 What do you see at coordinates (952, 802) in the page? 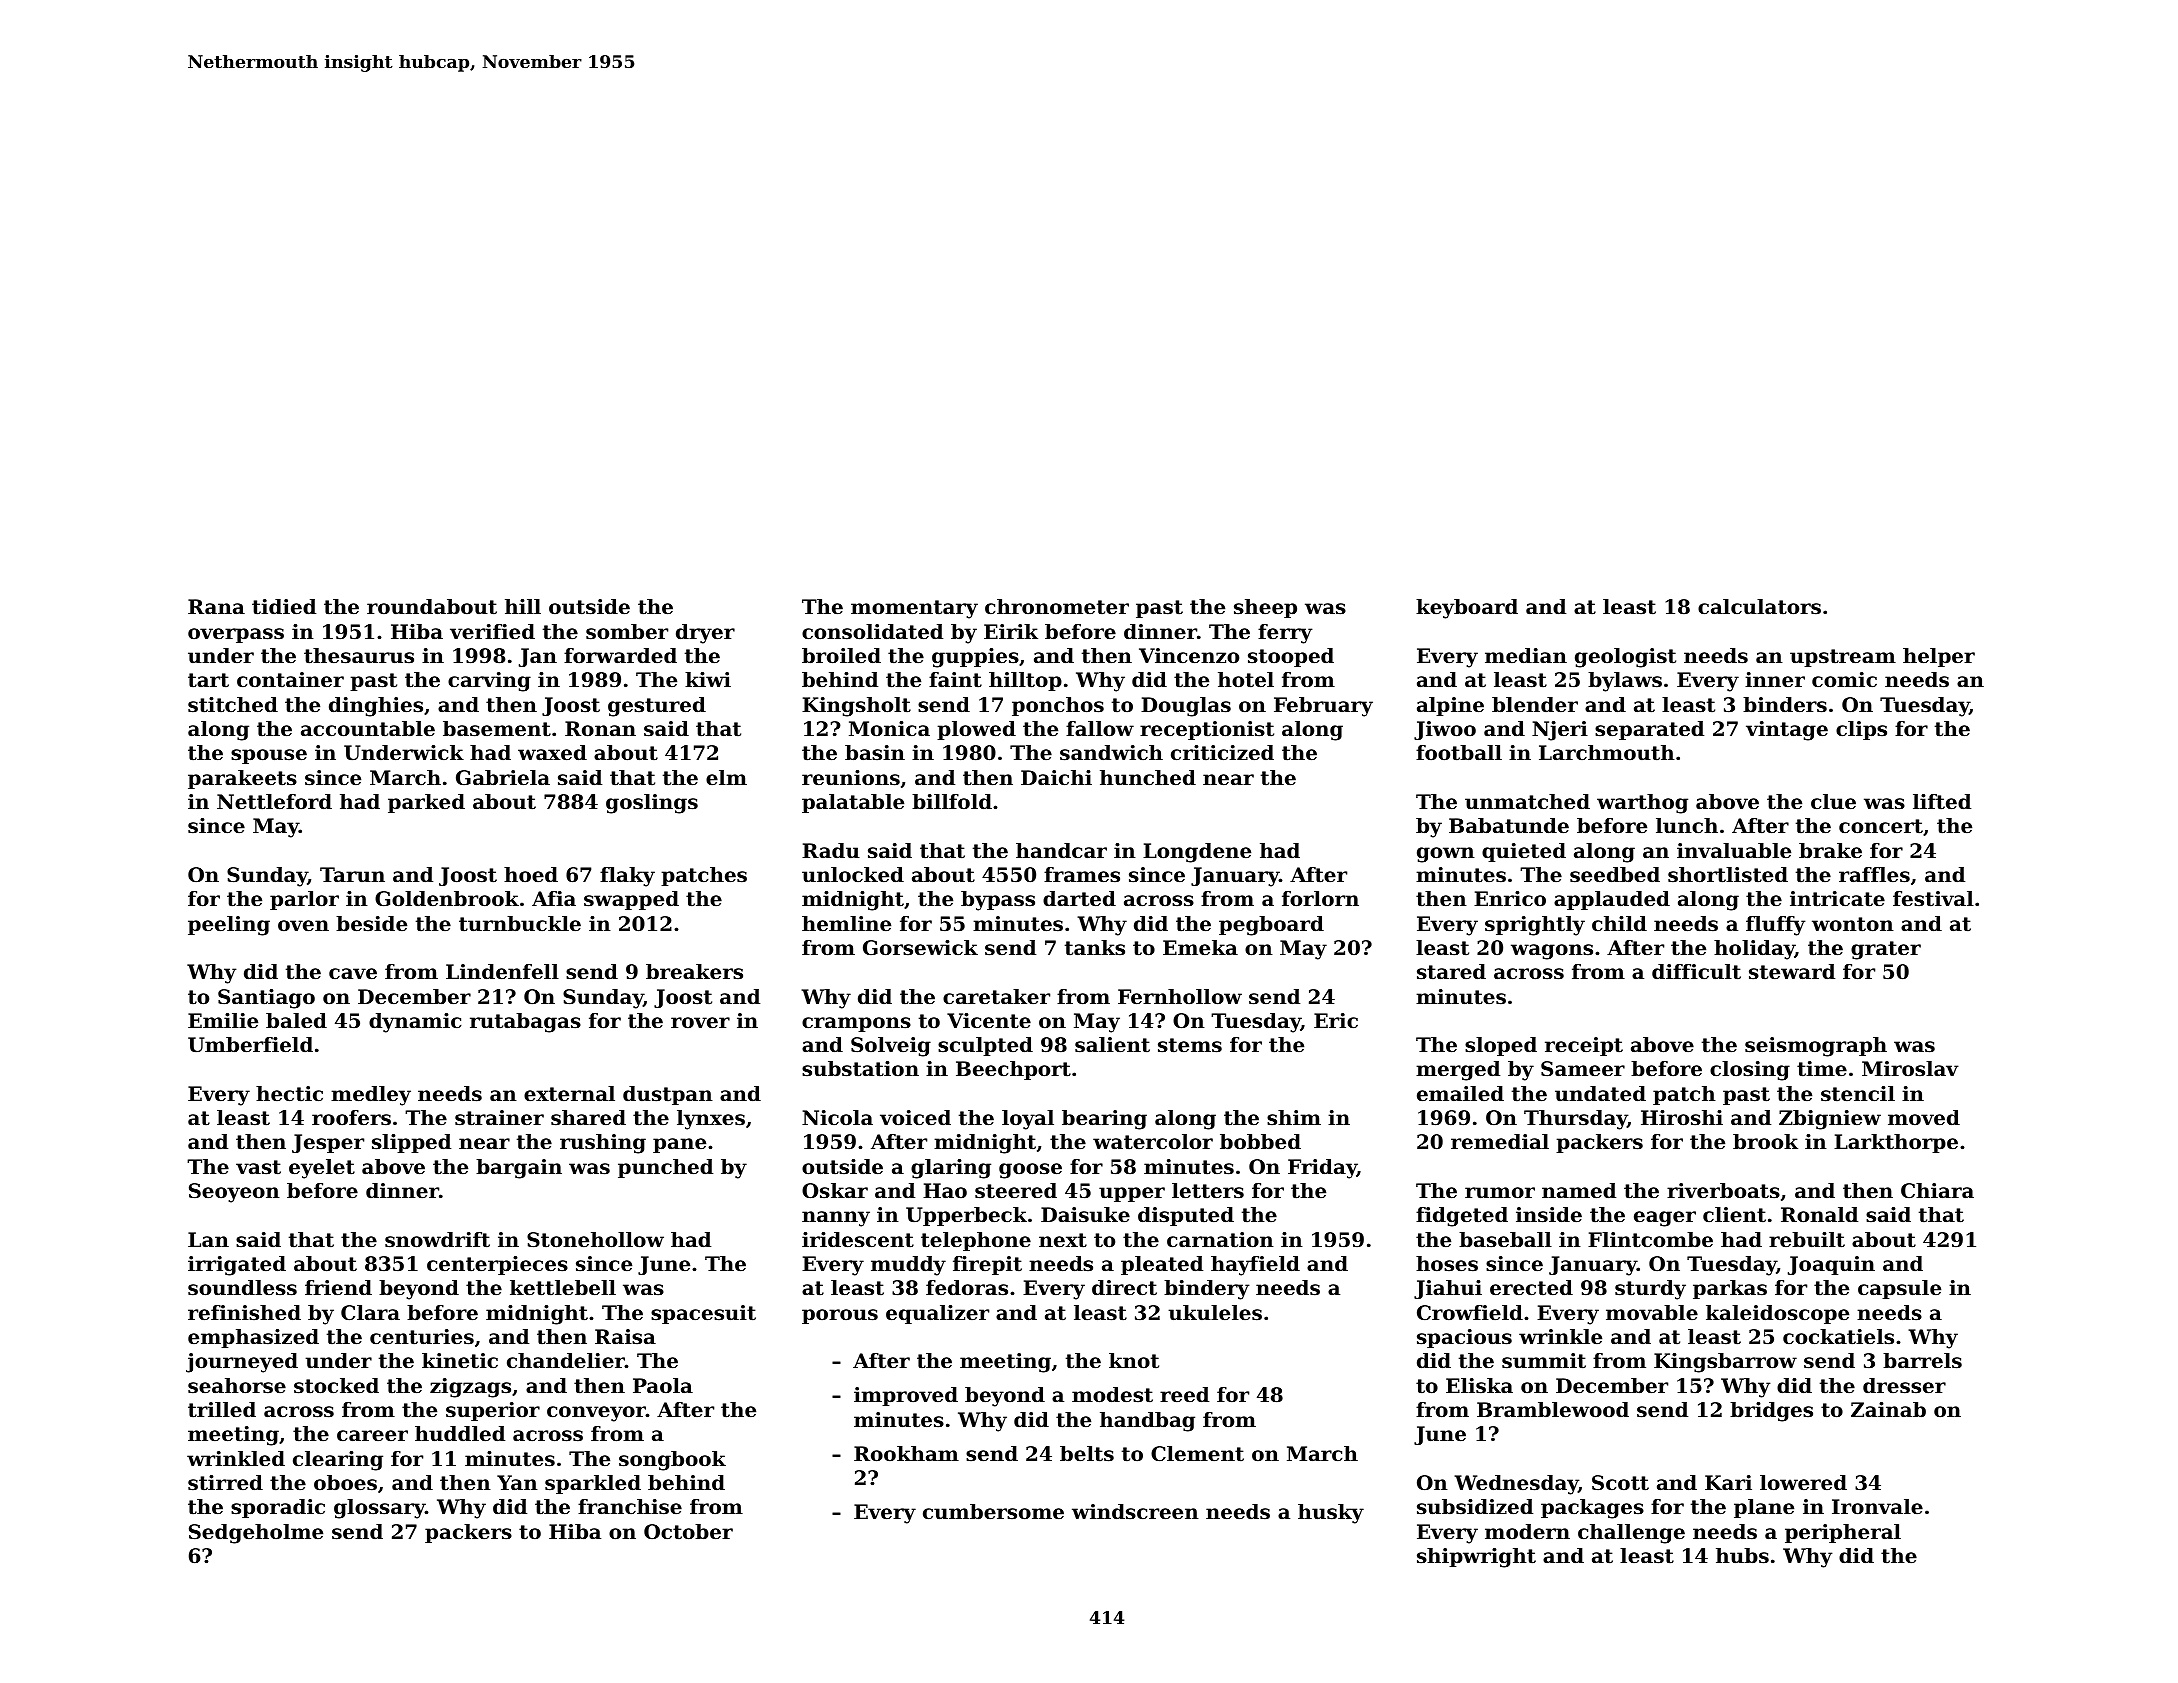
I see `billfold` at bounding box center [952, 802].
